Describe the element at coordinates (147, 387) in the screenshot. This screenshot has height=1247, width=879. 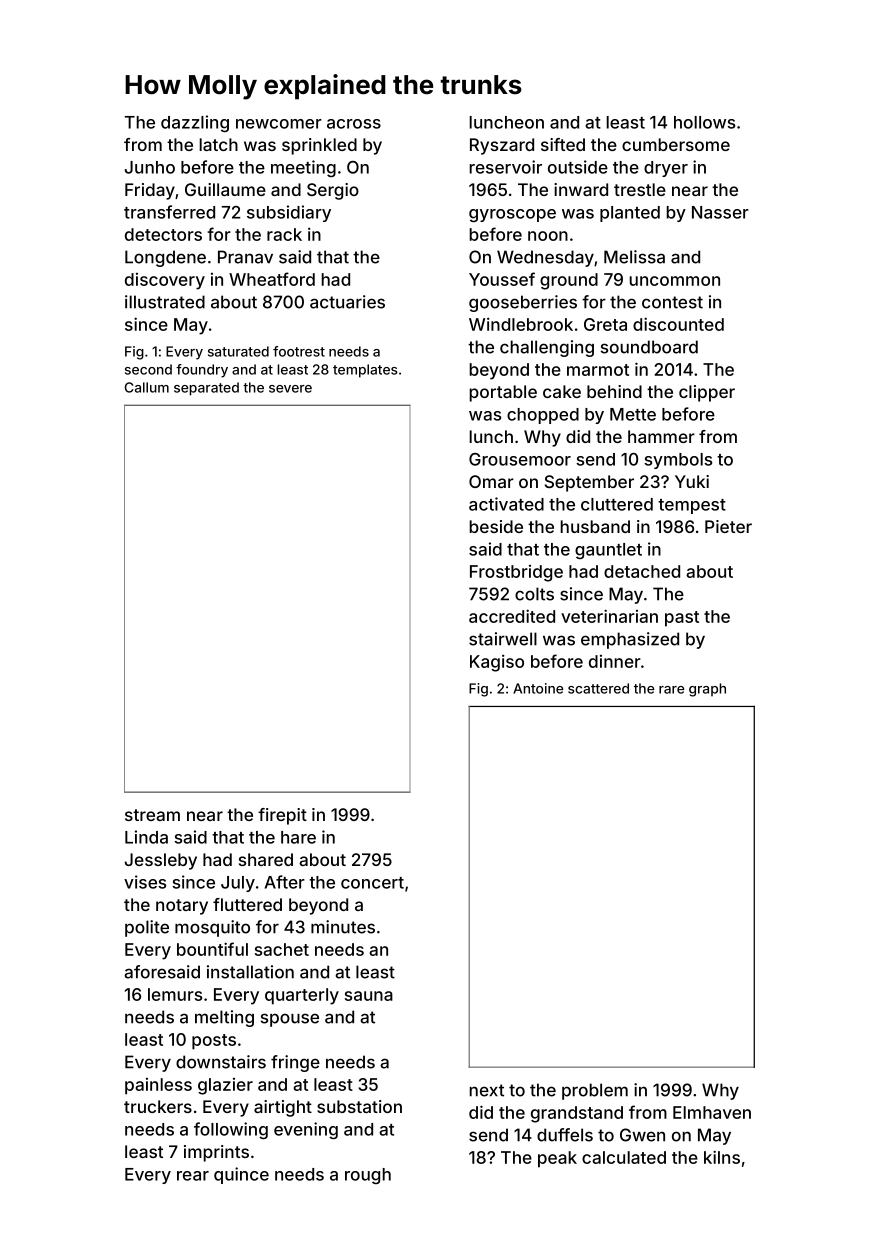
I see `Callum` at that location.
